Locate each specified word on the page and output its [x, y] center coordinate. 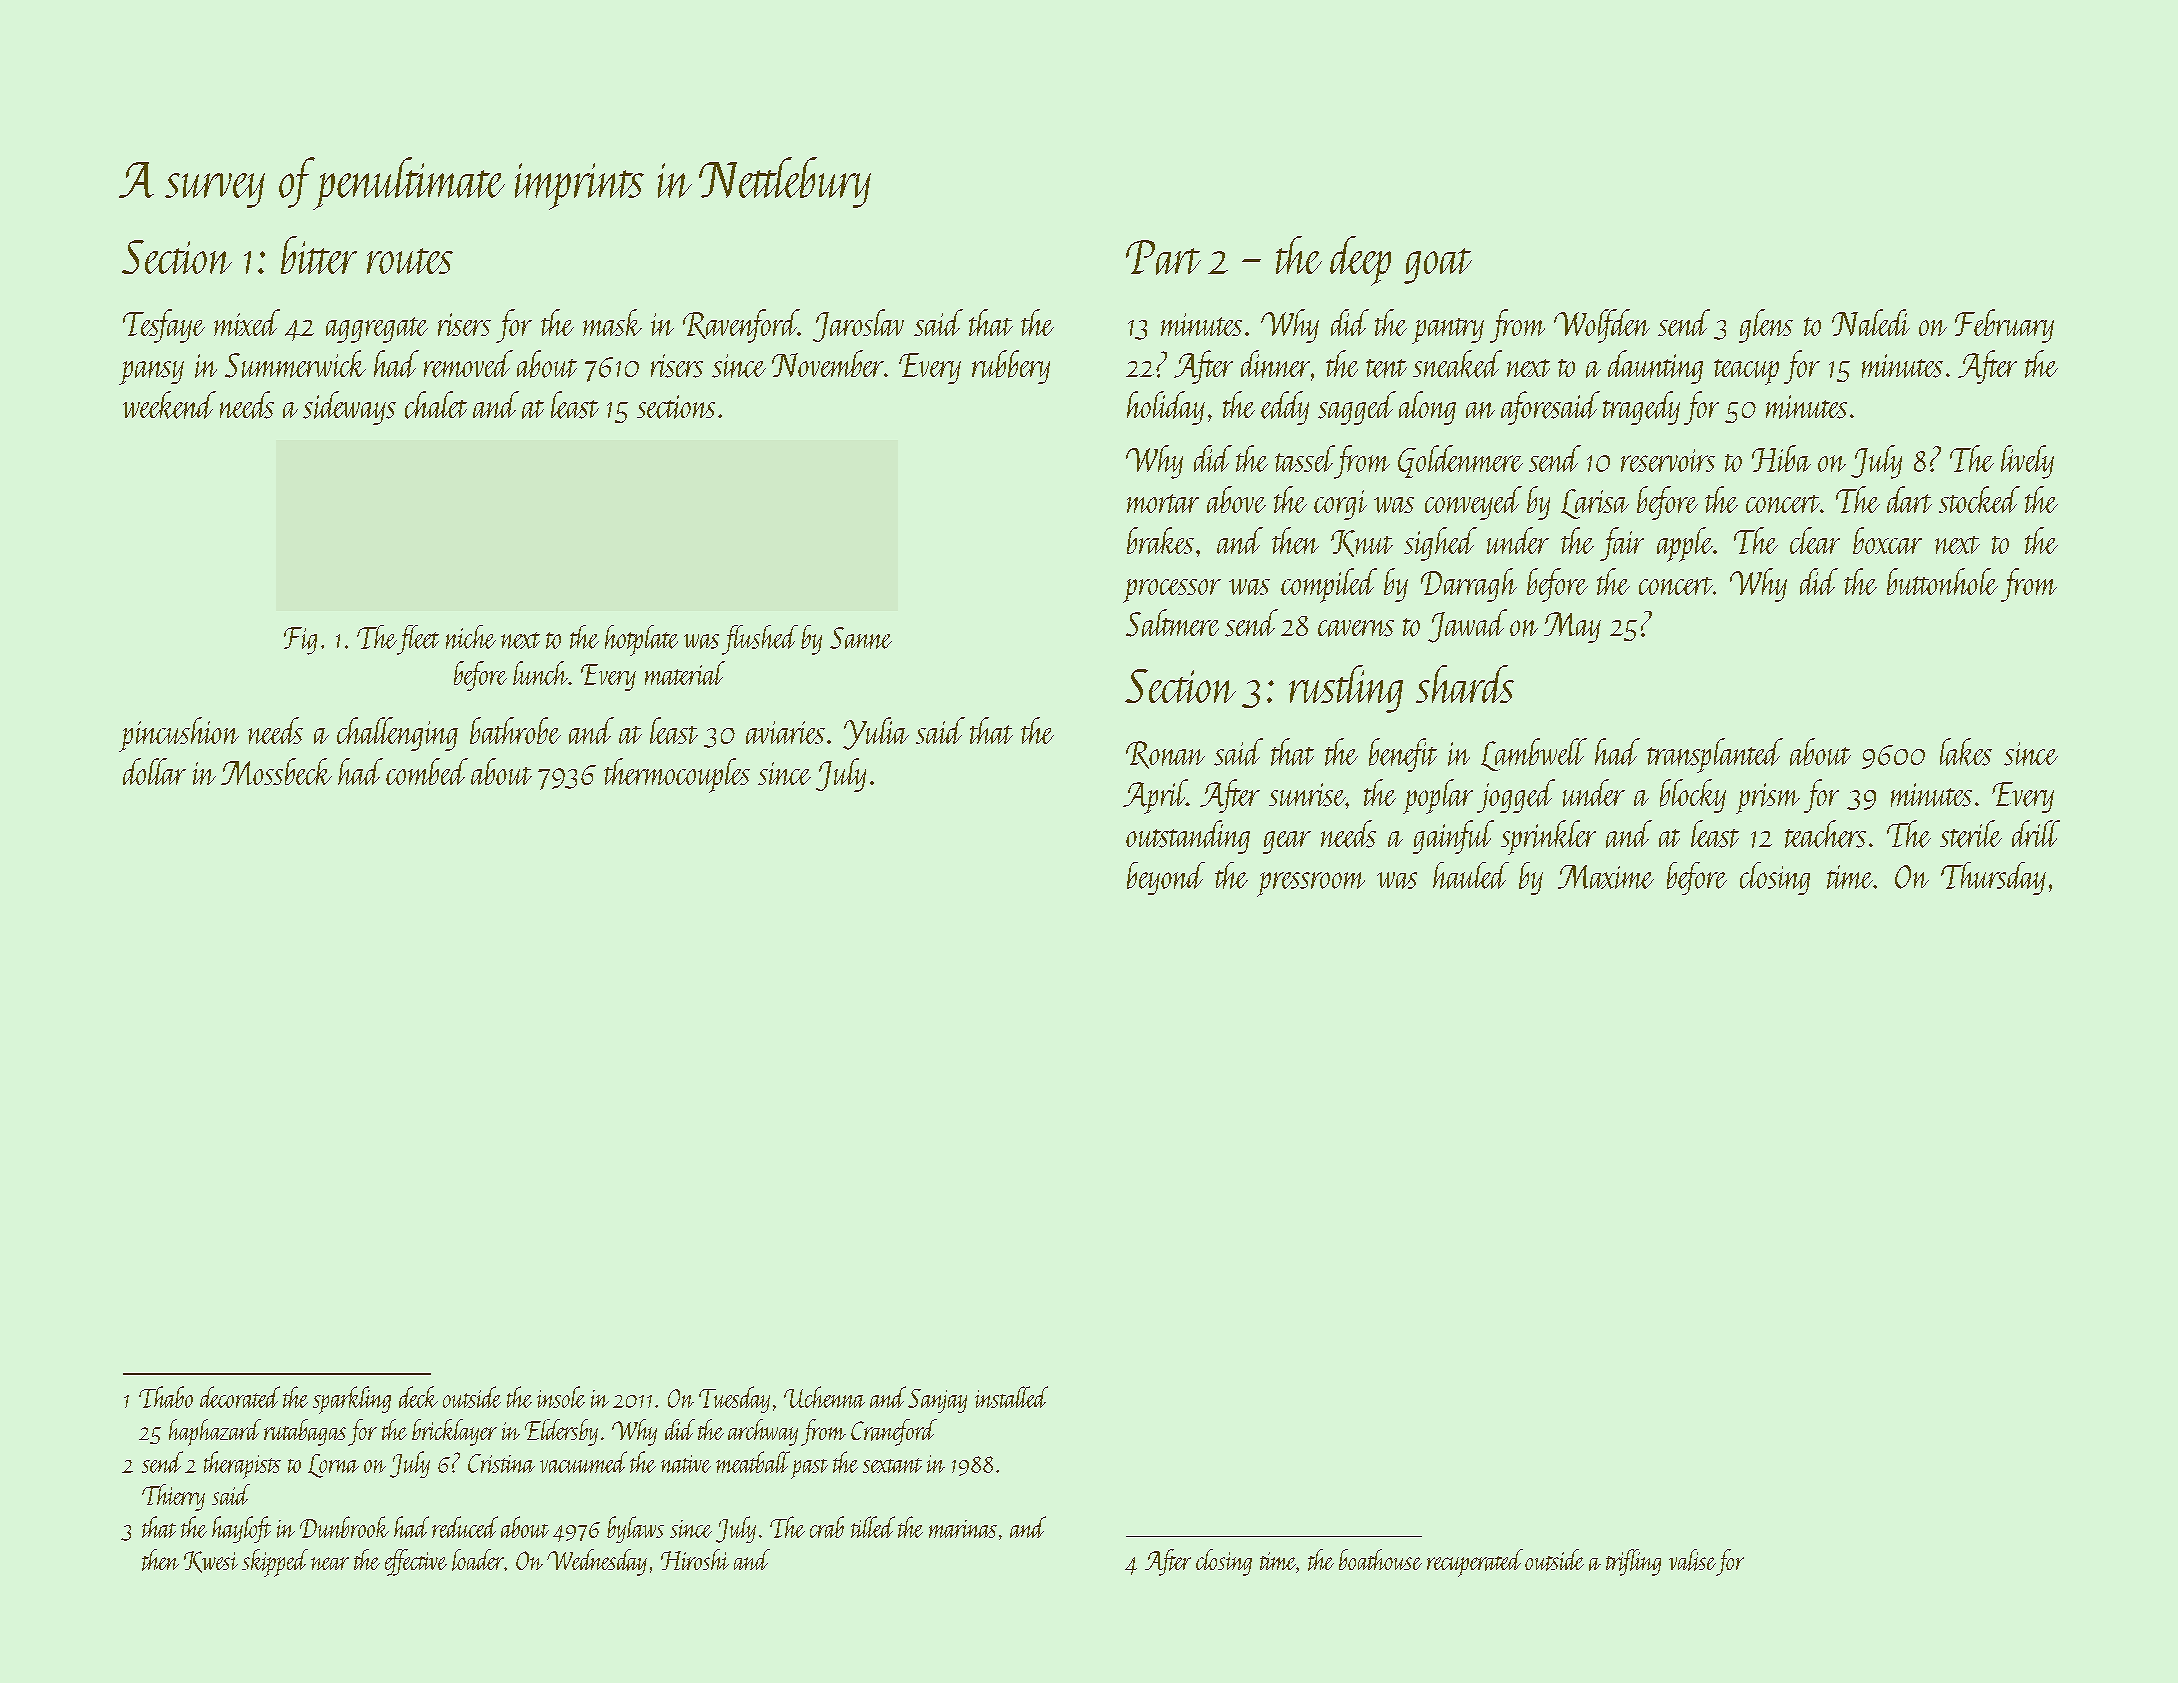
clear [1815, 540]
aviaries [785, 732]
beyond [1166, 878]
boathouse [1380, 1559]
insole [561, 1397]
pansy [151, 373]
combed [427, 771]
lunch [540, 673]
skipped [275, 1563]
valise [1692, 1560]
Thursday [1993, 878]
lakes [1966, 752]
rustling [1346, 689]
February [2004, 326]
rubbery [1011, 367]
